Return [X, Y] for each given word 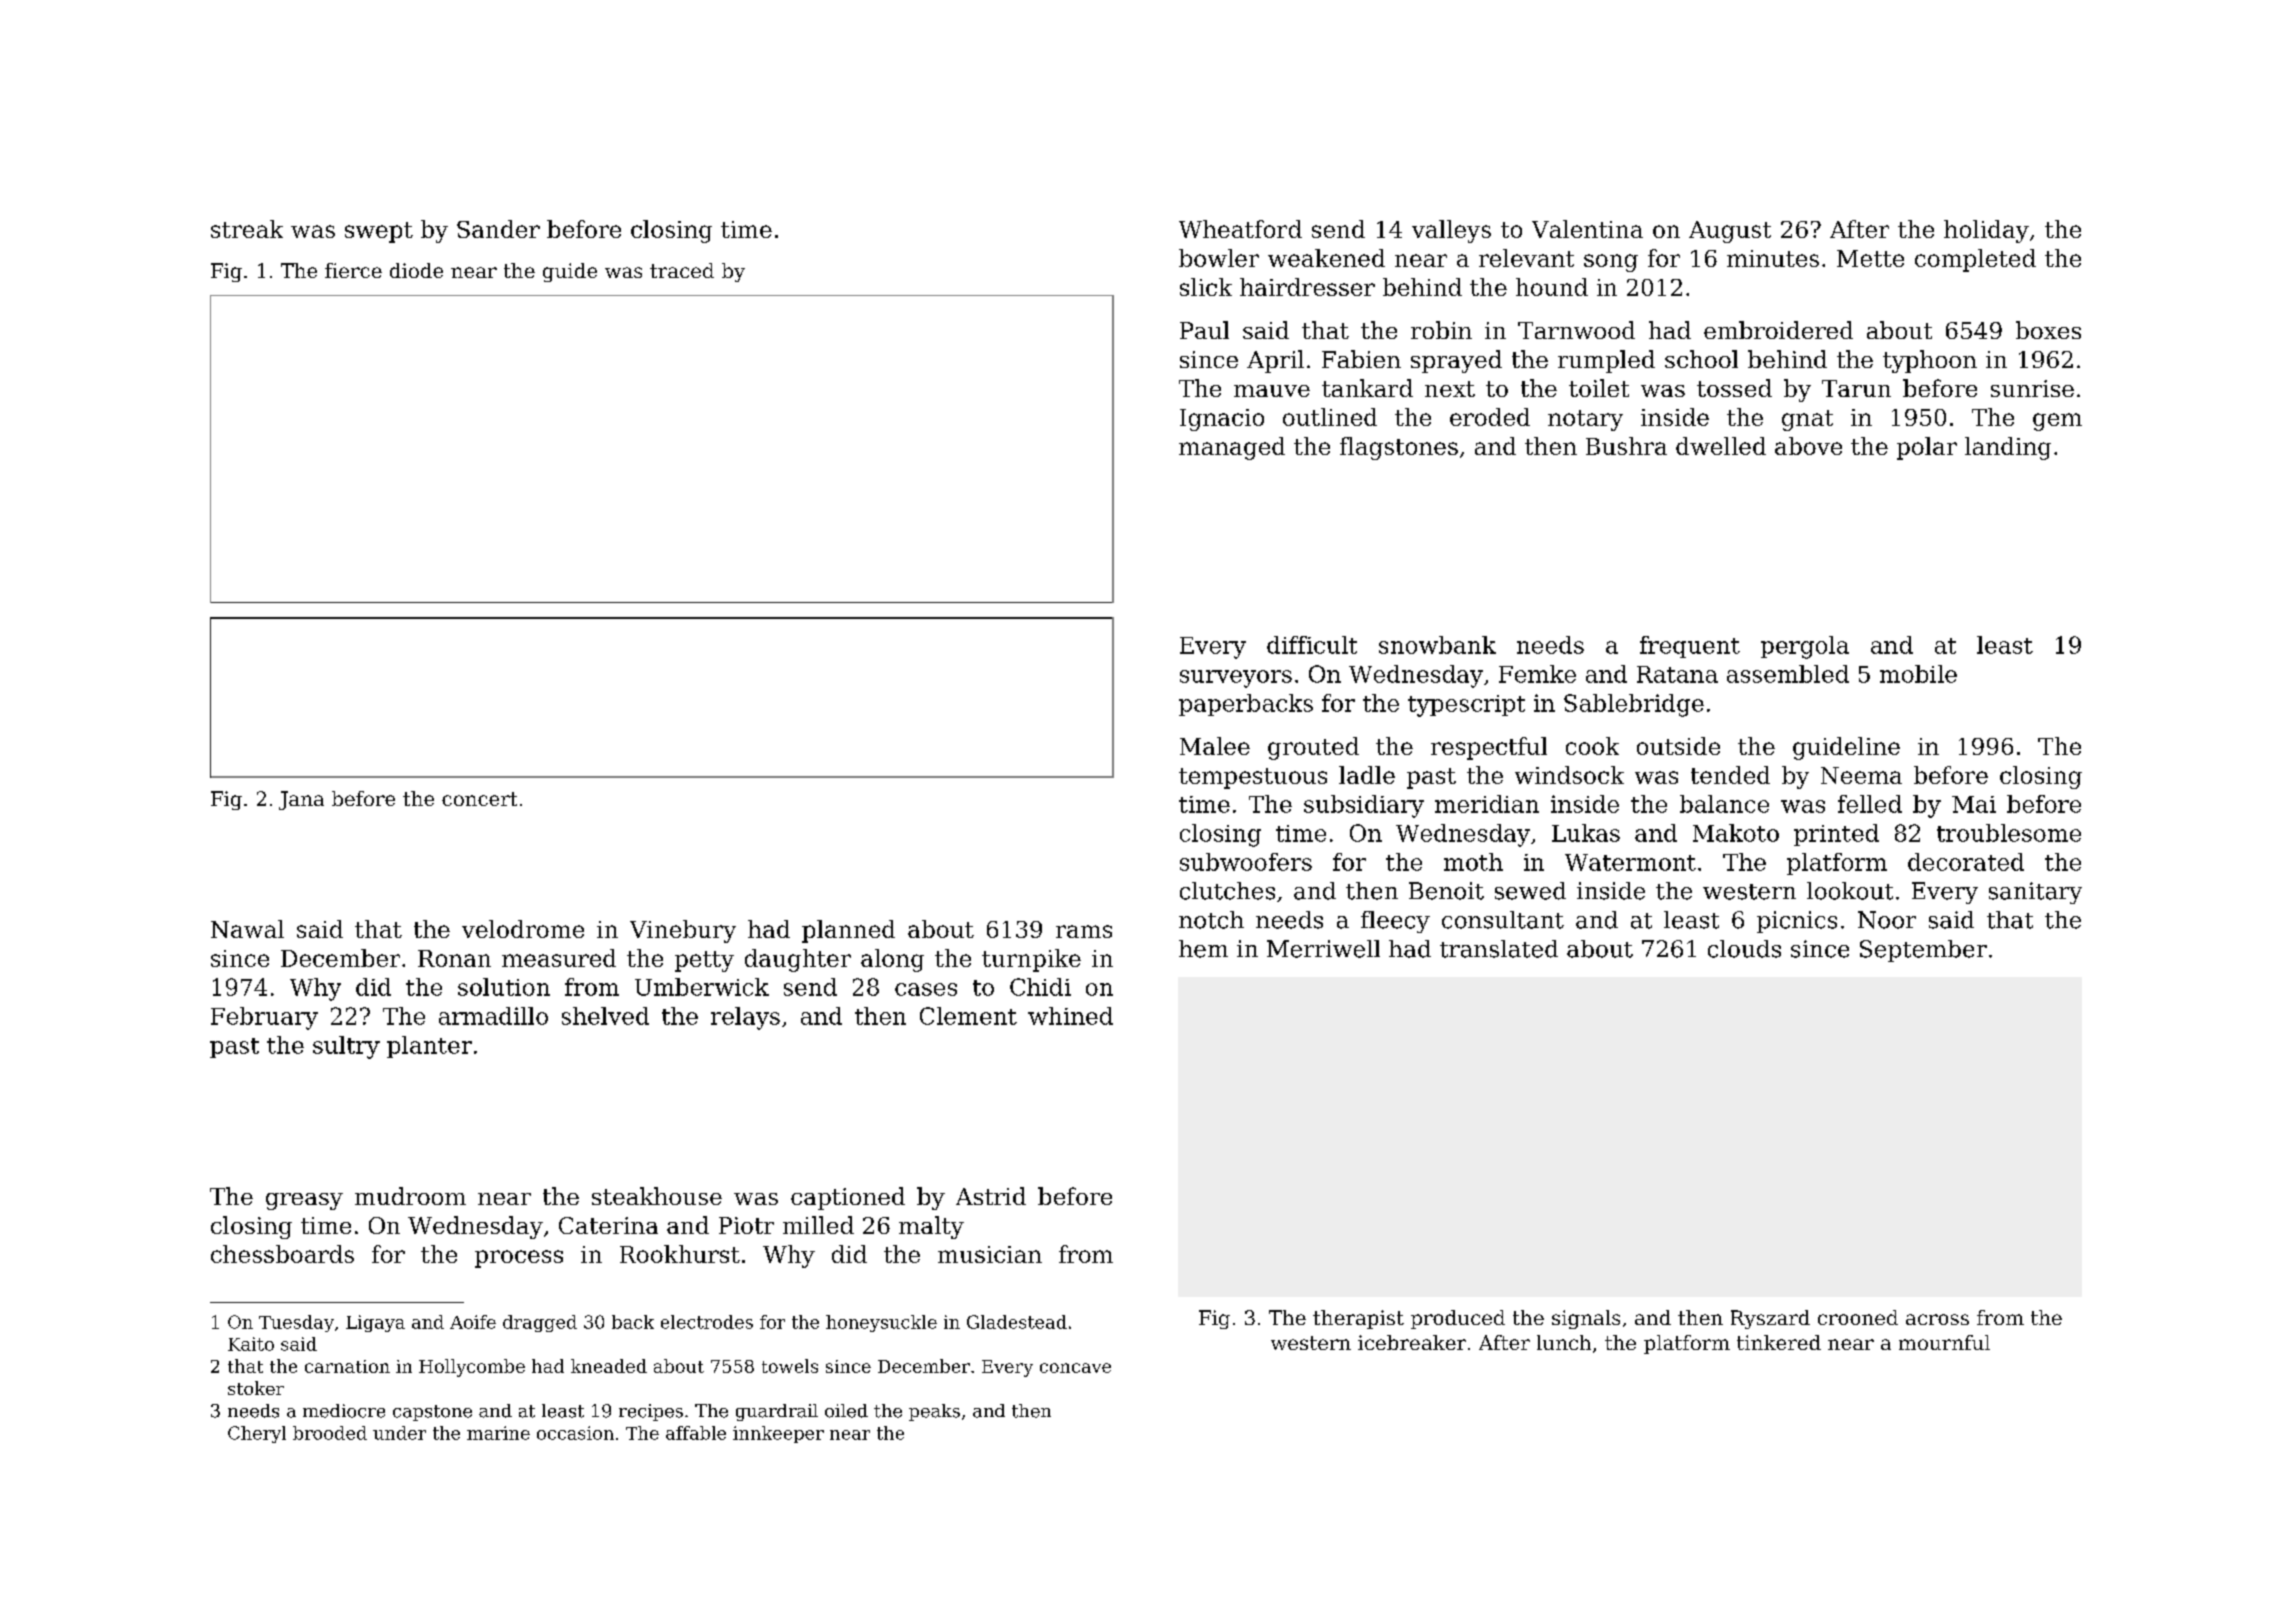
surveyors [1236, 679]
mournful [1944, 1342]
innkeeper [778, 1434]
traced [682, 270]
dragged [540, 1323]
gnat [1807, 420]
